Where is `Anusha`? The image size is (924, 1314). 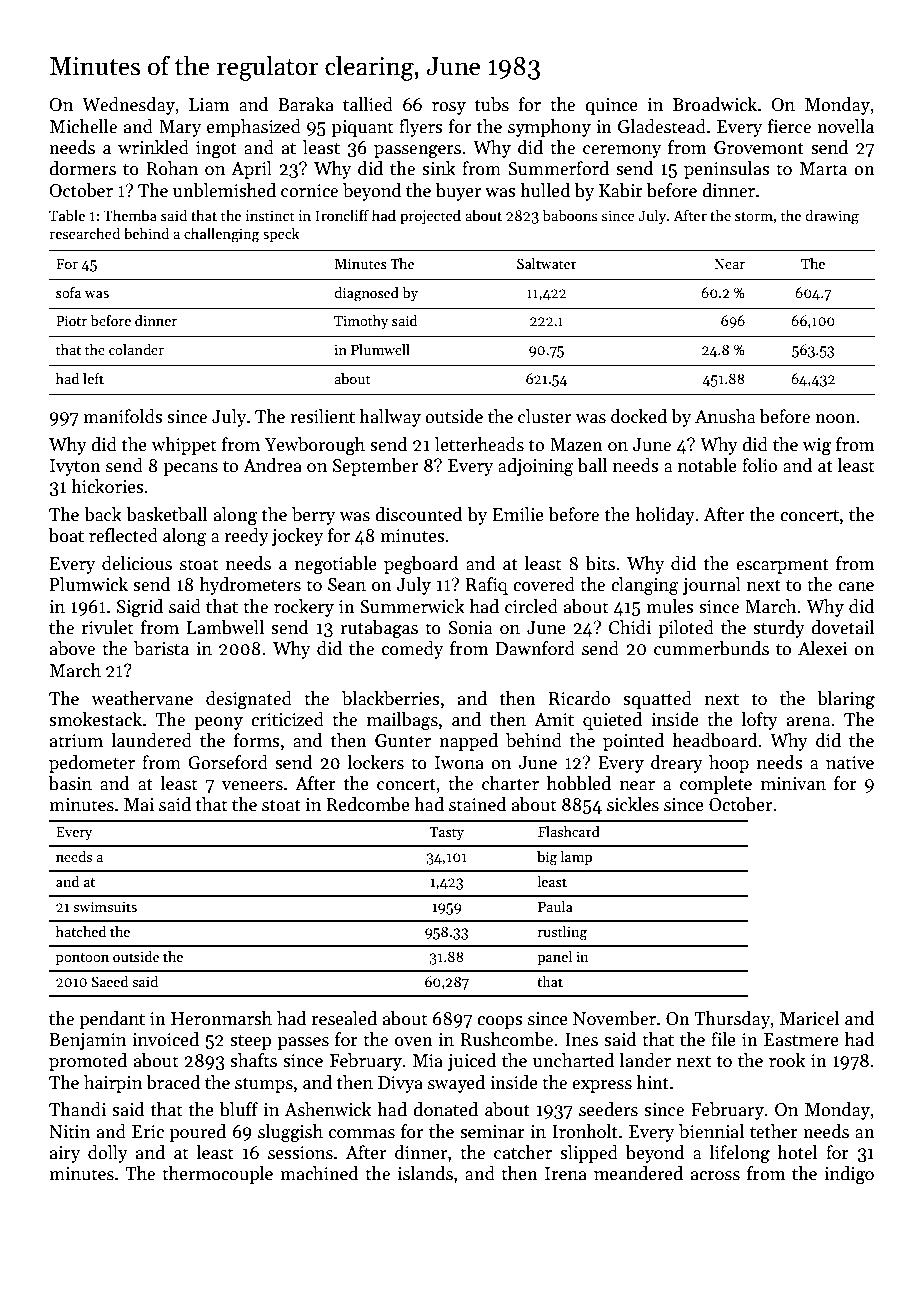 Anusha is located at coordinates (725, 416).
